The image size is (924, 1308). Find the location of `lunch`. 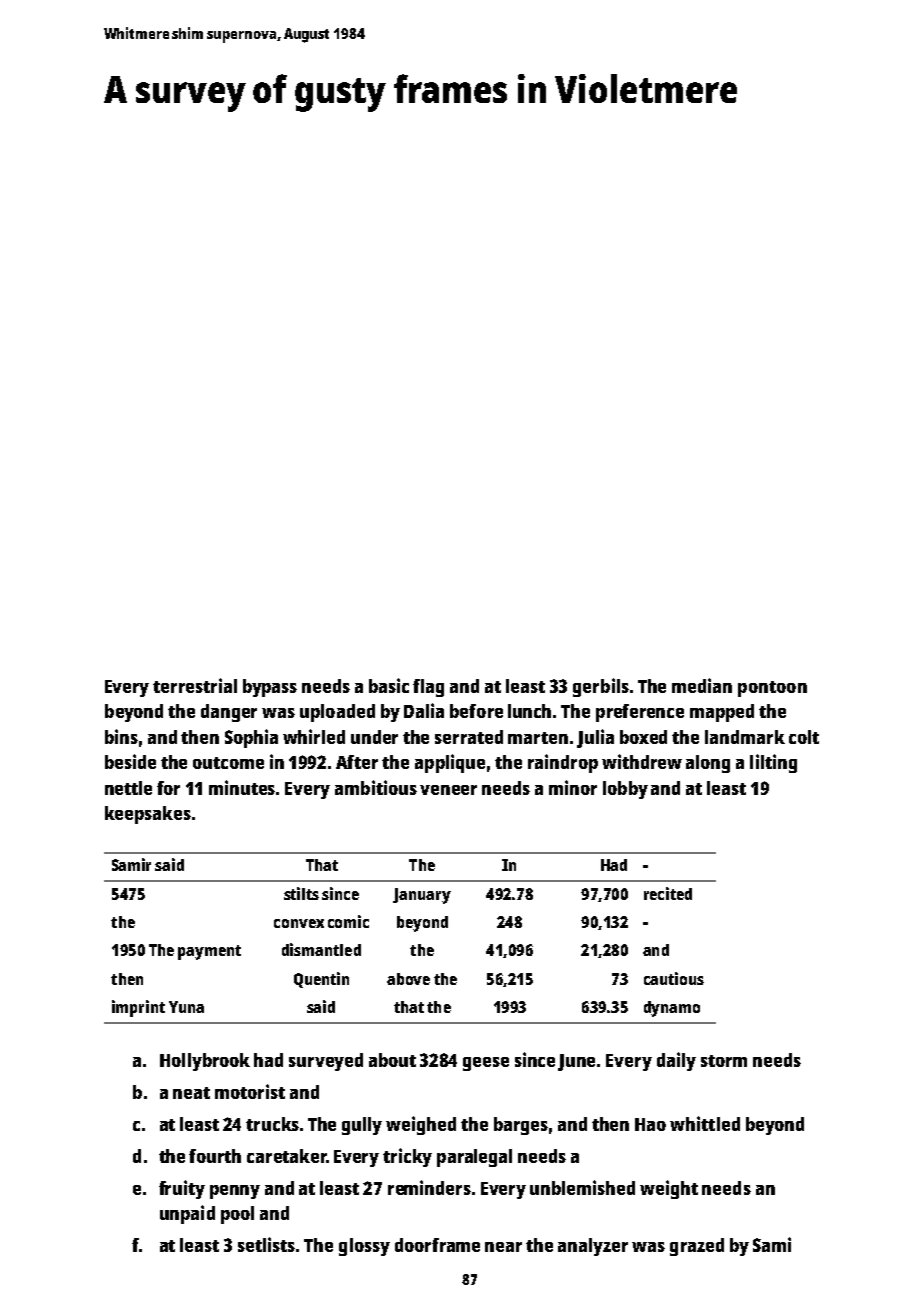

lunch is located at coordinates (529, 711).
